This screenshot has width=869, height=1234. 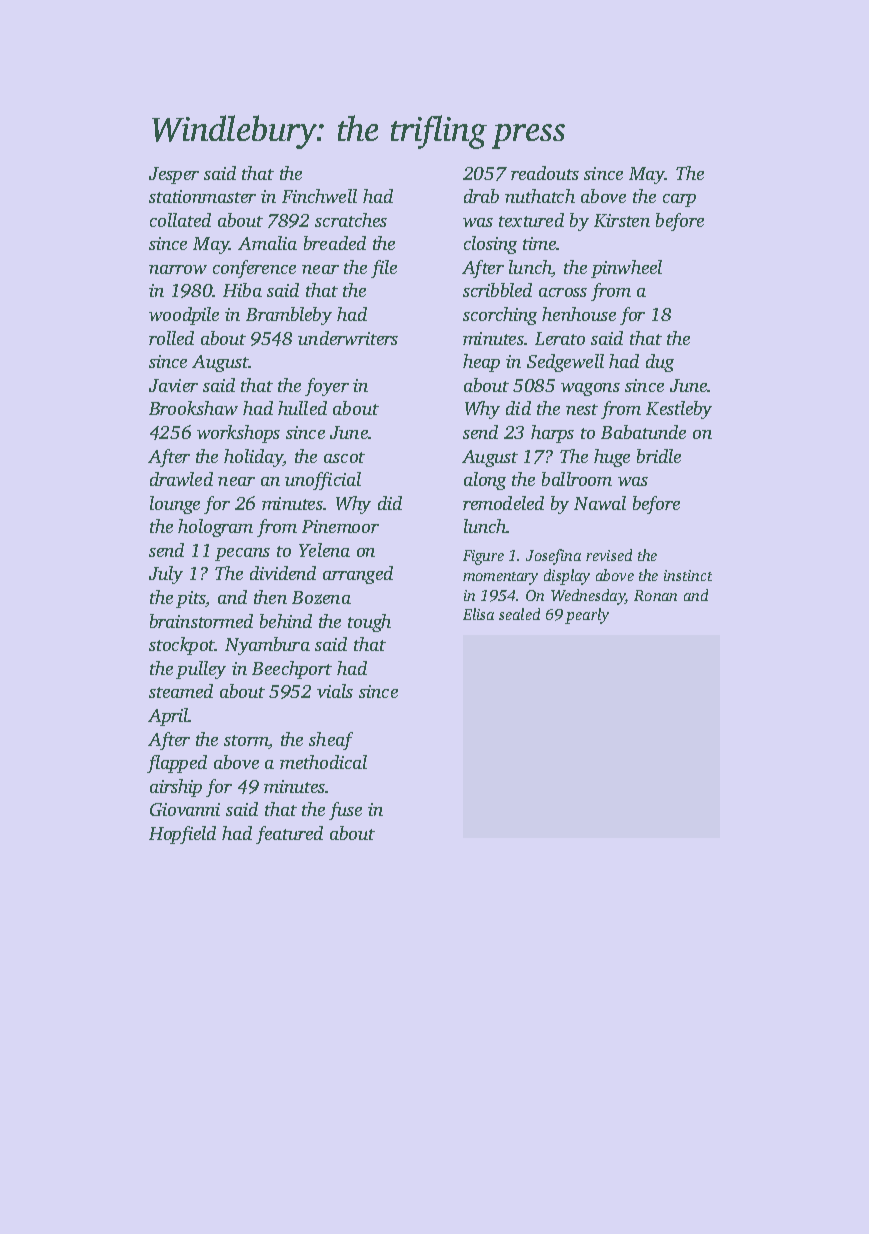 What do you see at coordinates (600, 503) in the screenshot?
I see `Nawal` at bounding box center [600, 503].
